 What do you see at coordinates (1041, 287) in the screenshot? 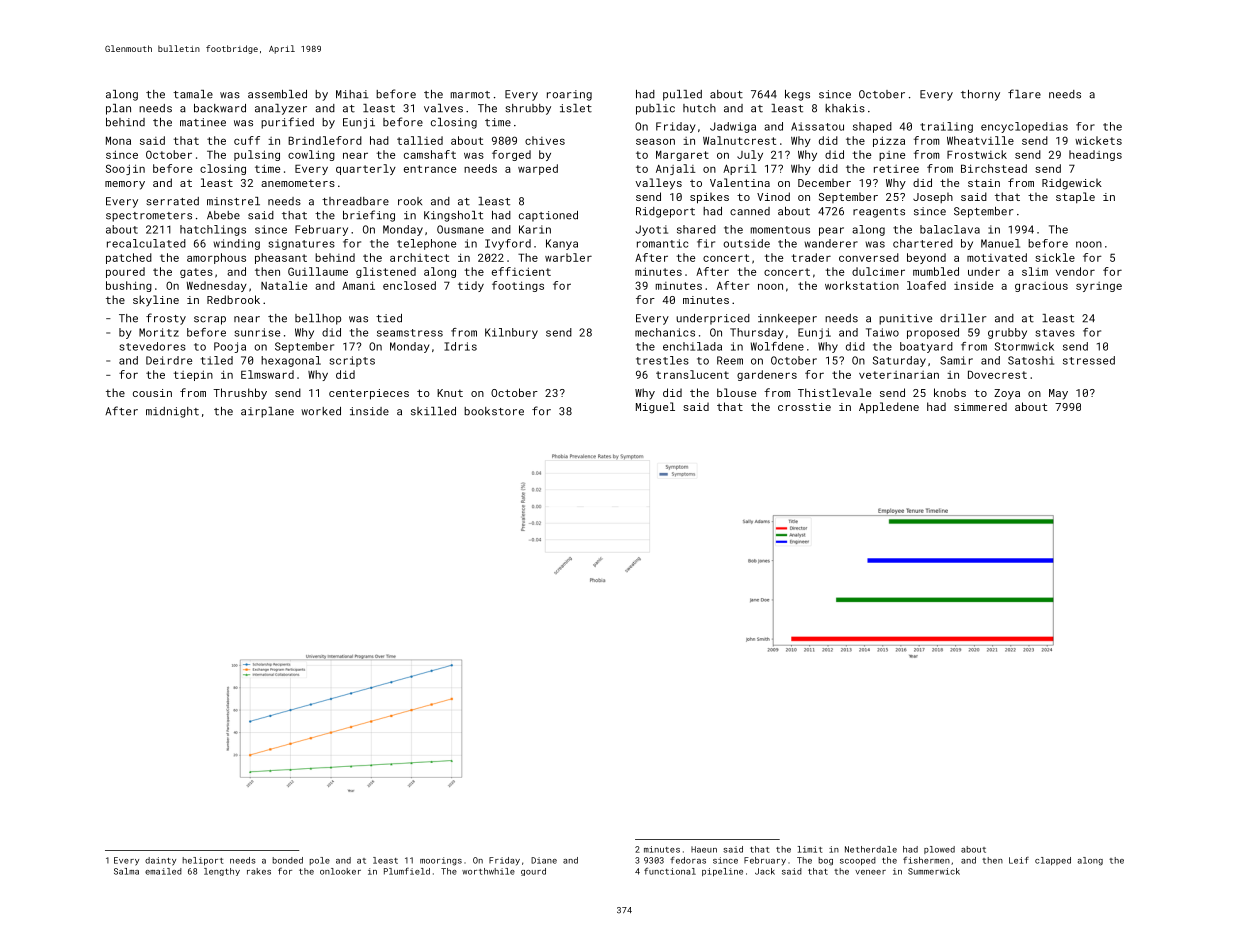
I see `gracious` at bounding box center [1041, 287].
